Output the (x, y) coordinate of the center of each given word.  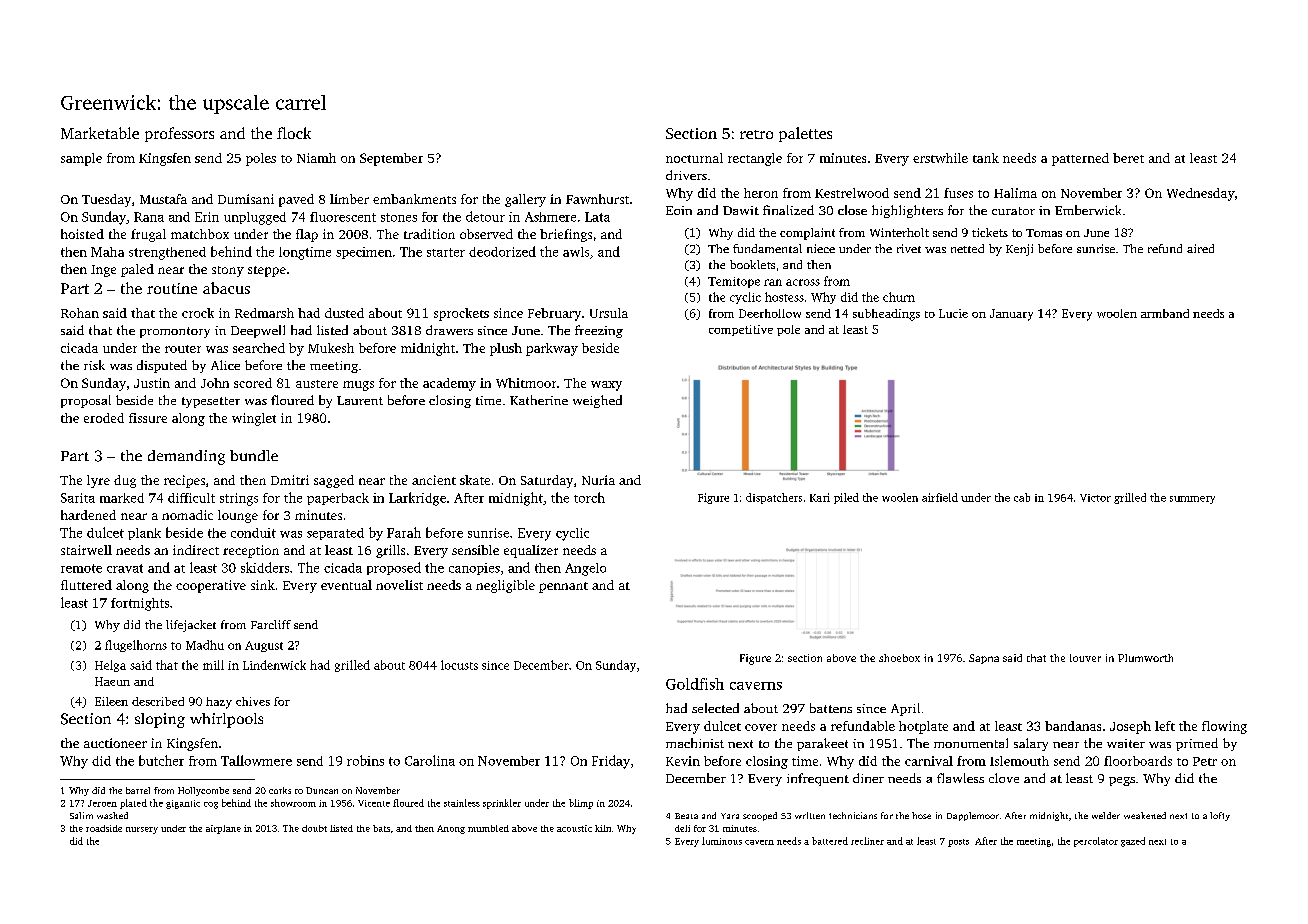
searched (259, 348)
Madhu (205, 645)
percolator (1096, 842)
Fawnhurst (597, 199)
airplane (223, 829)
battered (830, 841)
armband (1165, 313)
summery (1192, 500)
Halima (1015, 193)
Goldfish (695, 684)
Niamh (316, 158)
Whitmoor (526, 383)
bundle (254, 455)
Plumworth (1145, 658)
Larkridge (417, 499)
